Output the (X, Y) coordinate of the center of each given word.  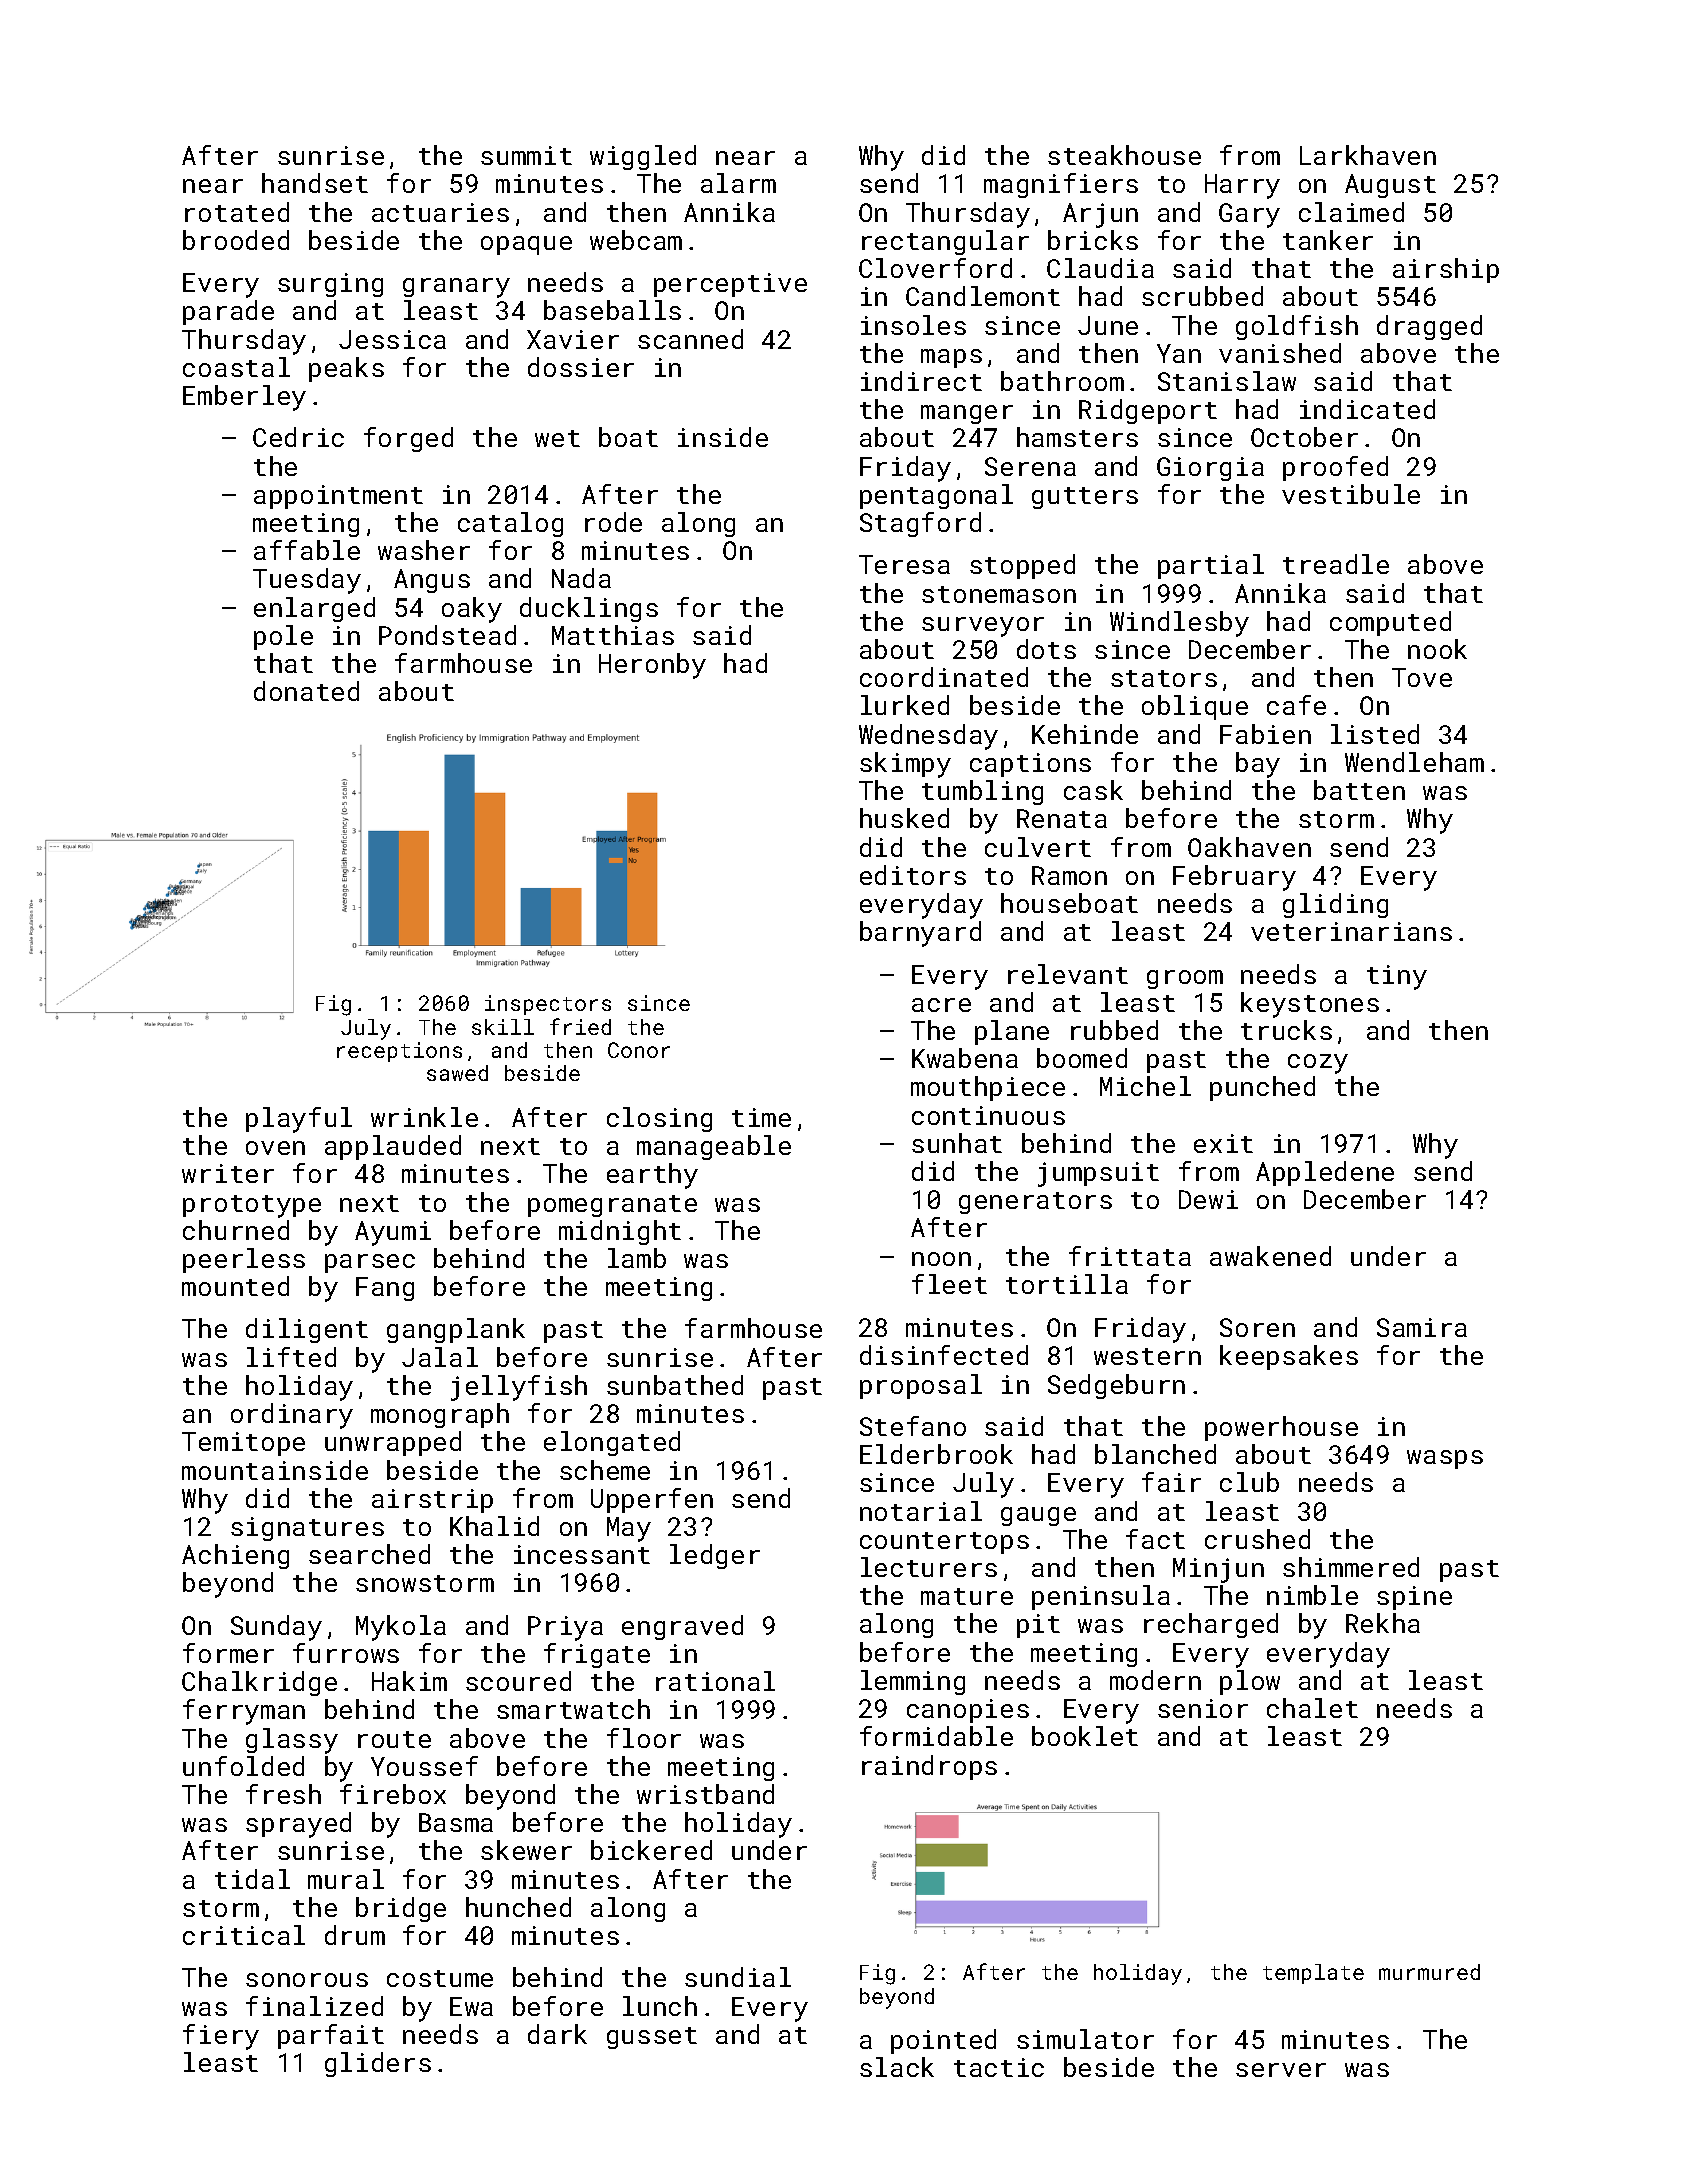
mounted (235, 1286)
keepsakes (1289, 1357)
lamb (637, 1258)
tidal (252, 1879)
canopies (968, 1711)
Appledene (1325, 1173)
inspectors (548, 1005)
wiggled (643, 157)
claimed (1351, 212)
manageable (714, 1147)
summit (526, 155)
